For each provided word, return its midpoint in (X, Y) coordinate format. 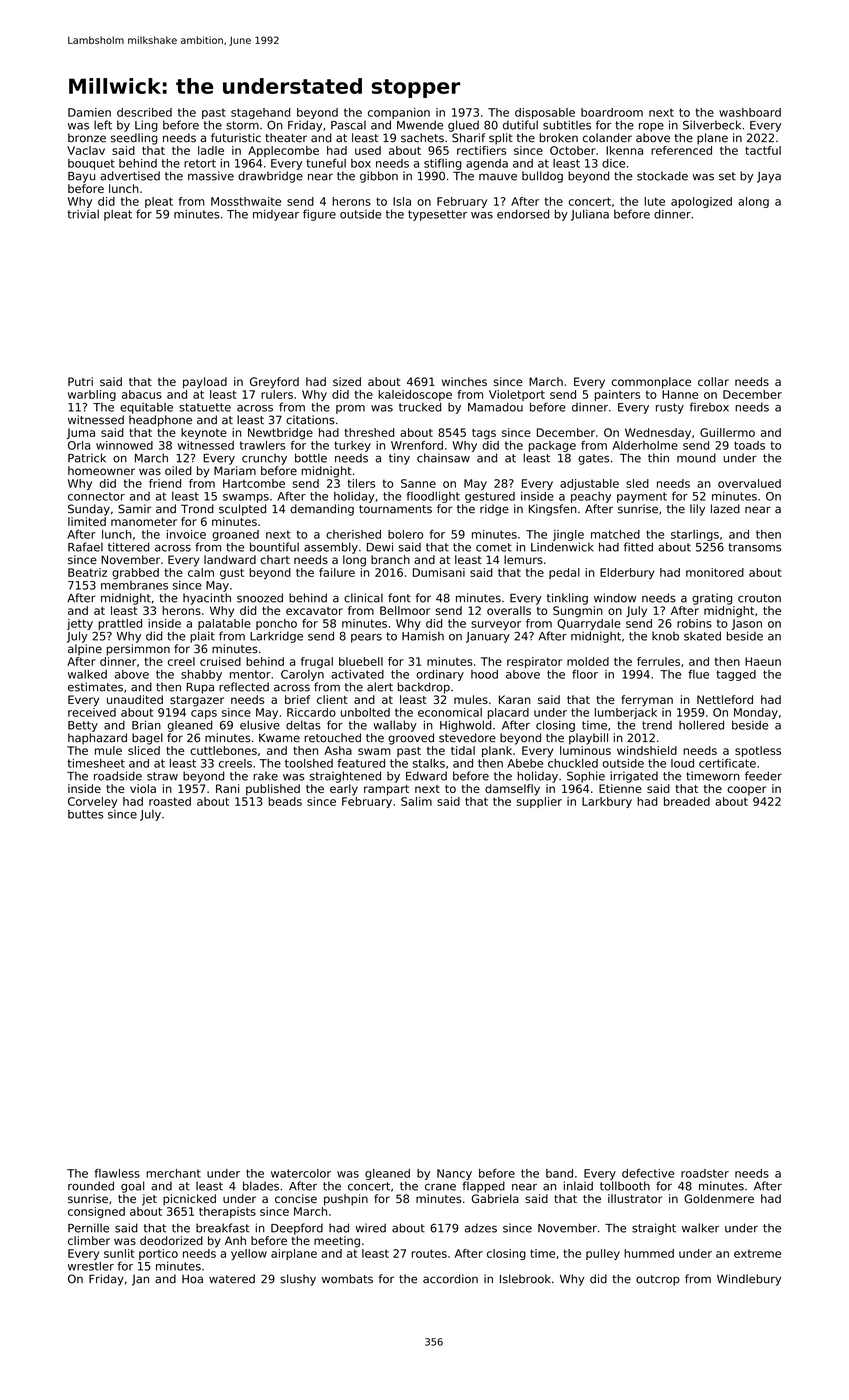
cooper (746, 790)
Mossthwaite (246, 201)
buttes (85, 814)
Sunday (89, 510)
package (552, 446)
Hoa (192, 1279)
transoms (754, 547)
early (344, 790)
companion (399, 113)
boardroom (612, 112)
